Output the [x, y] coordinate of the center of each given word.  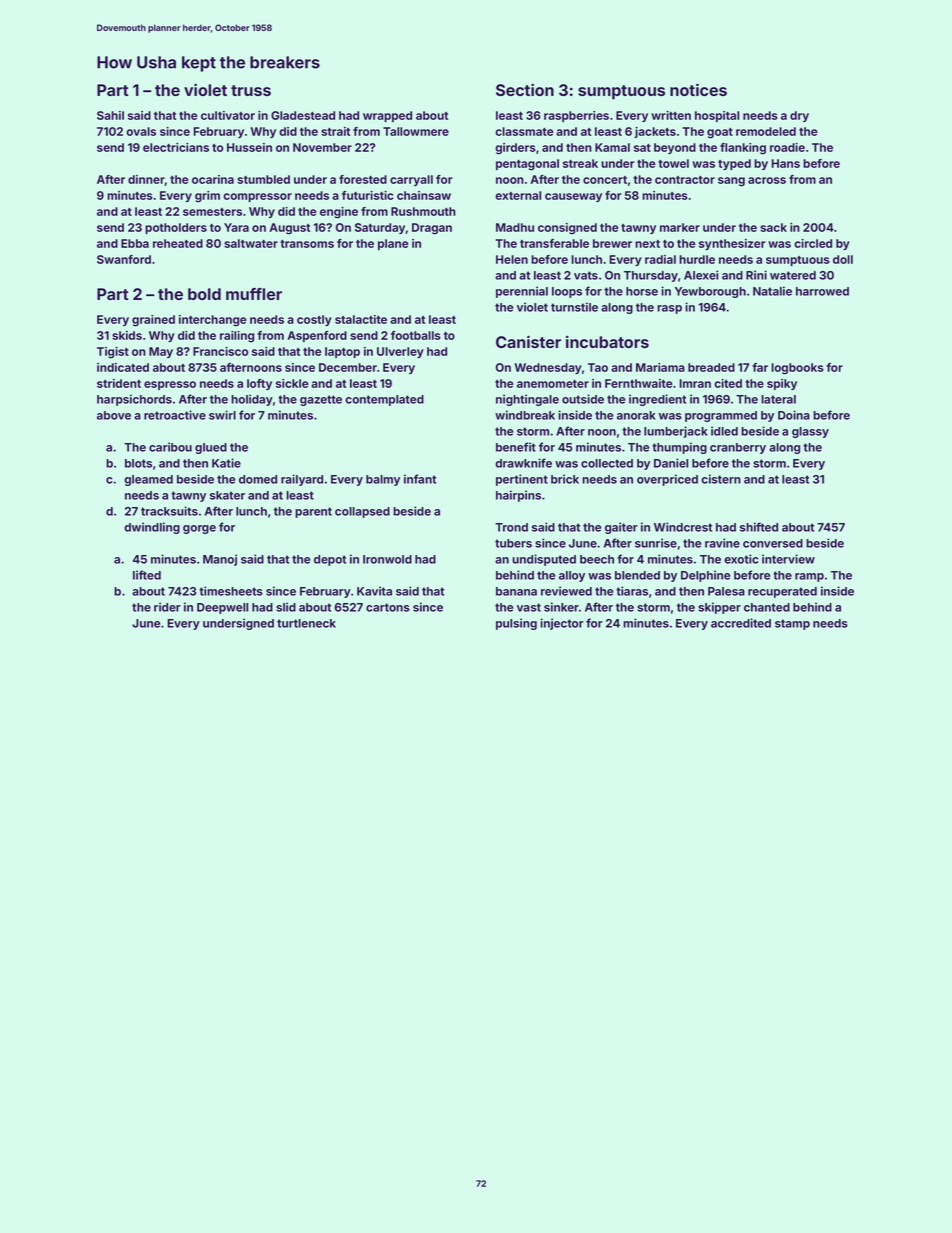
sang [731, 182]
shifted [759, 527]
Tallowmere [416, 131]
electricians [176, 147]
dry [799, 116]
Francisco [220, 351]
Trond [511, 527]
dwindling [152, 528]
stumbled [263, 179]
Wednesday [548, 368]
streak [580, 163]
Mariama [660, 367]
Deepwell [222, 608]
